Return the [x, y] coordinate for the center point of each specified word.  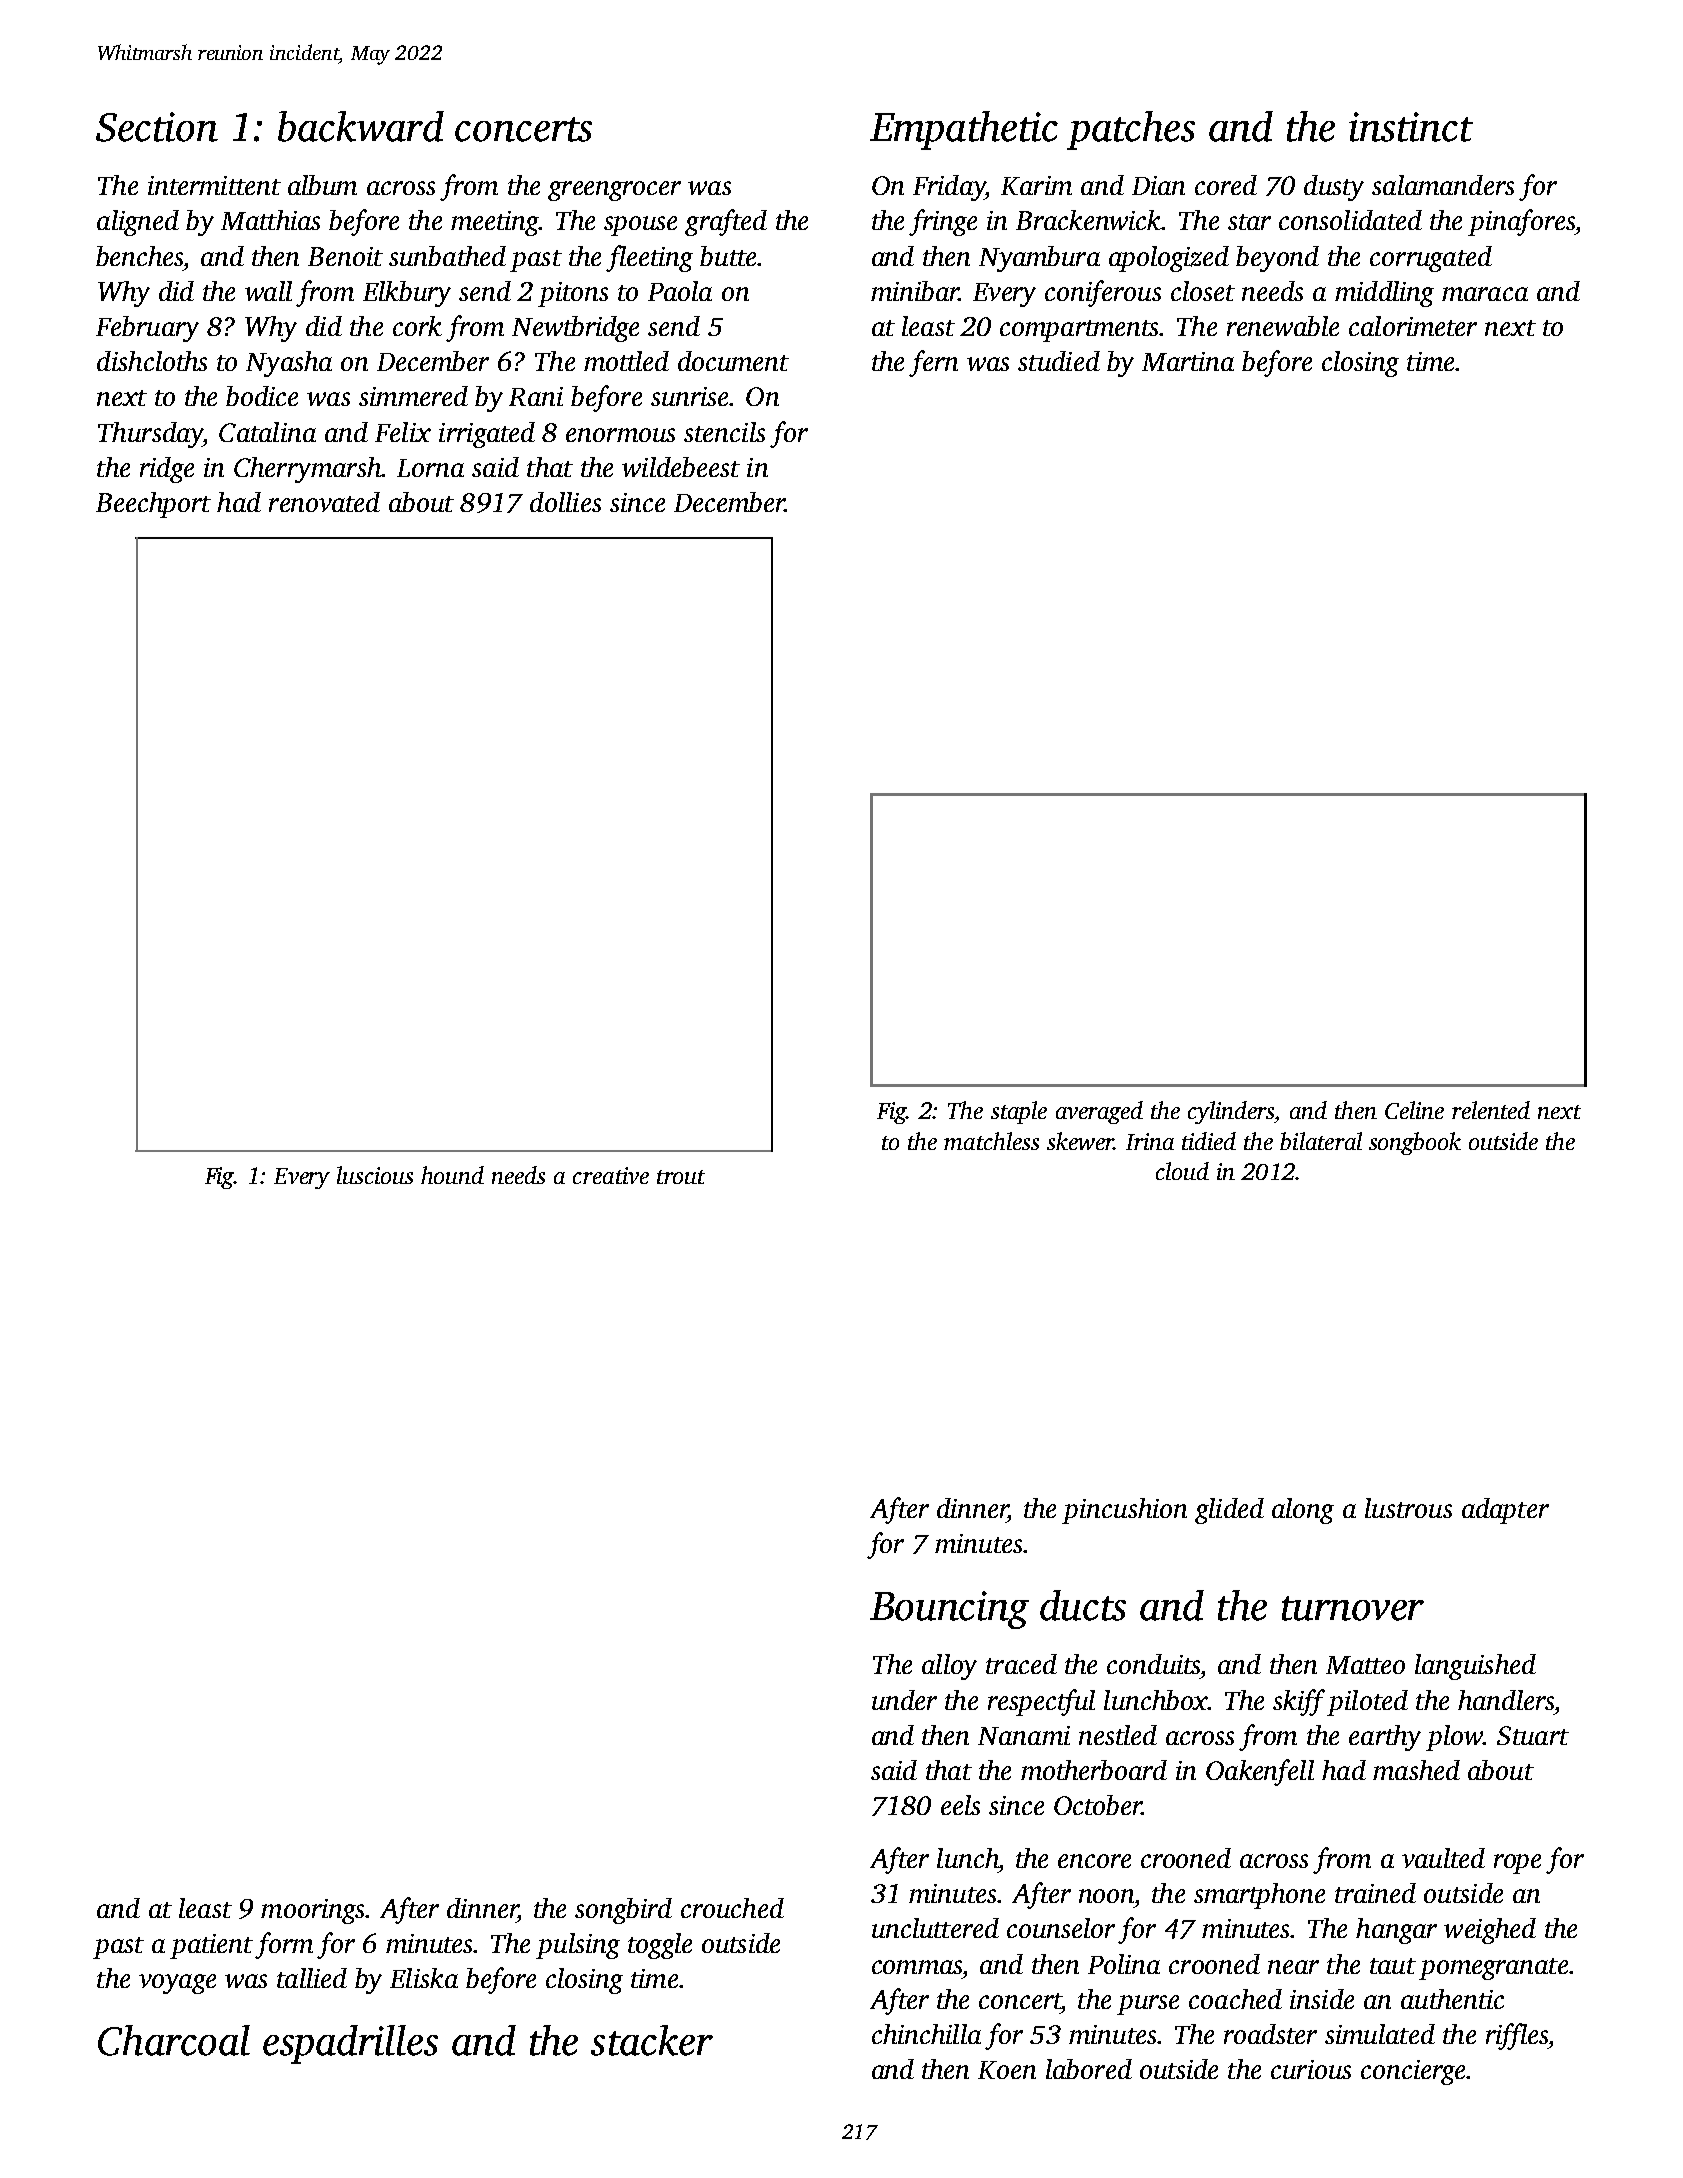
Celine [1414, 1110]
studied [1059, 361]
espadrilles [350, 2044]
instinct [1411, 127]
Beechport [153, 505]
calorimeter [1413, 326]
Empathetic [964, 130]
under [904, 1700]
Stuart [1533, 1735]
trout [681, 1177]
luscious [375, 1175]
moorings [312, 1911]
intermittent [214, 185]
